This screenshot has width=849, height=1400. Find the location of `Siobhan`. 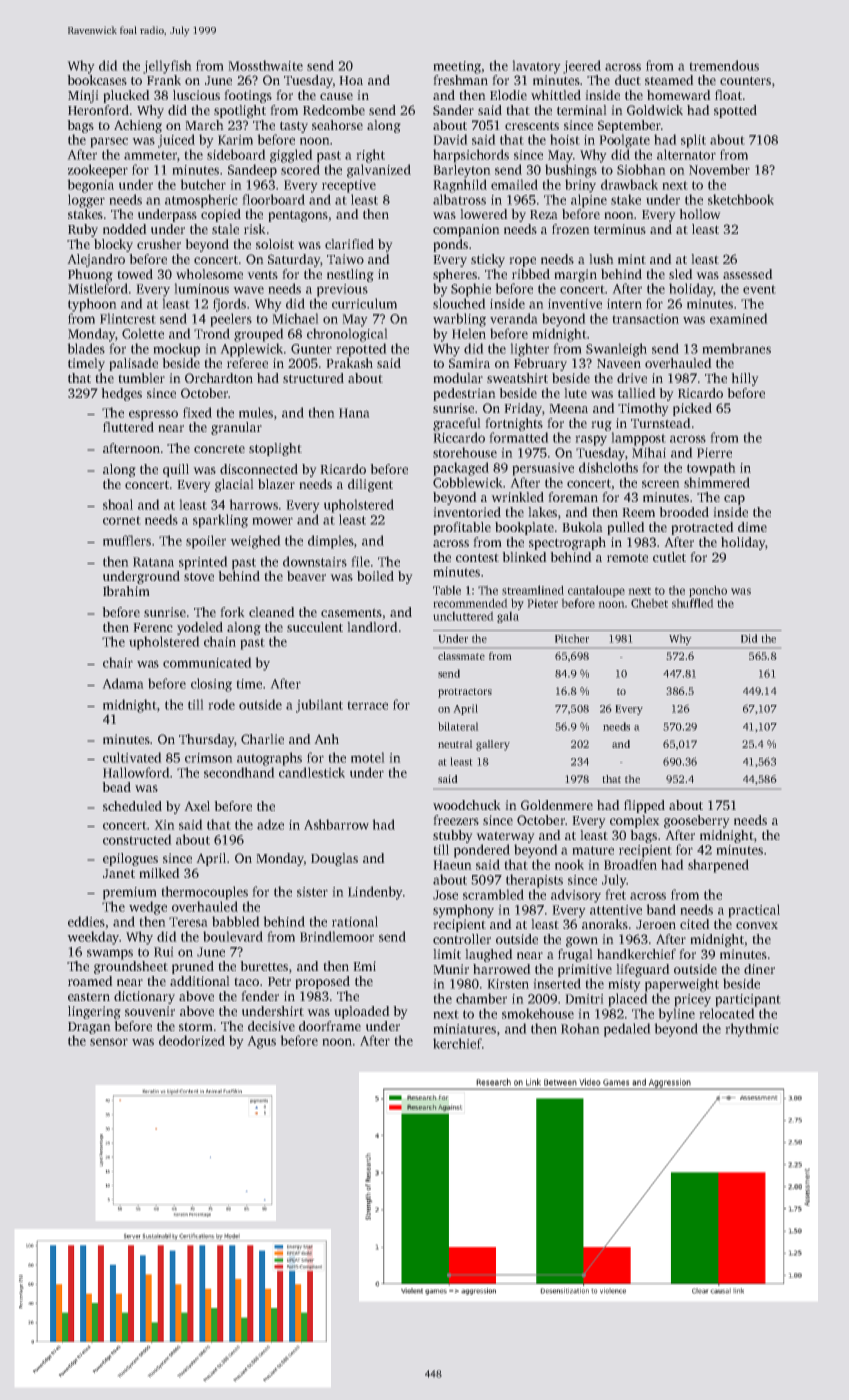

Siobhan is located at coordinates (641, 169).
